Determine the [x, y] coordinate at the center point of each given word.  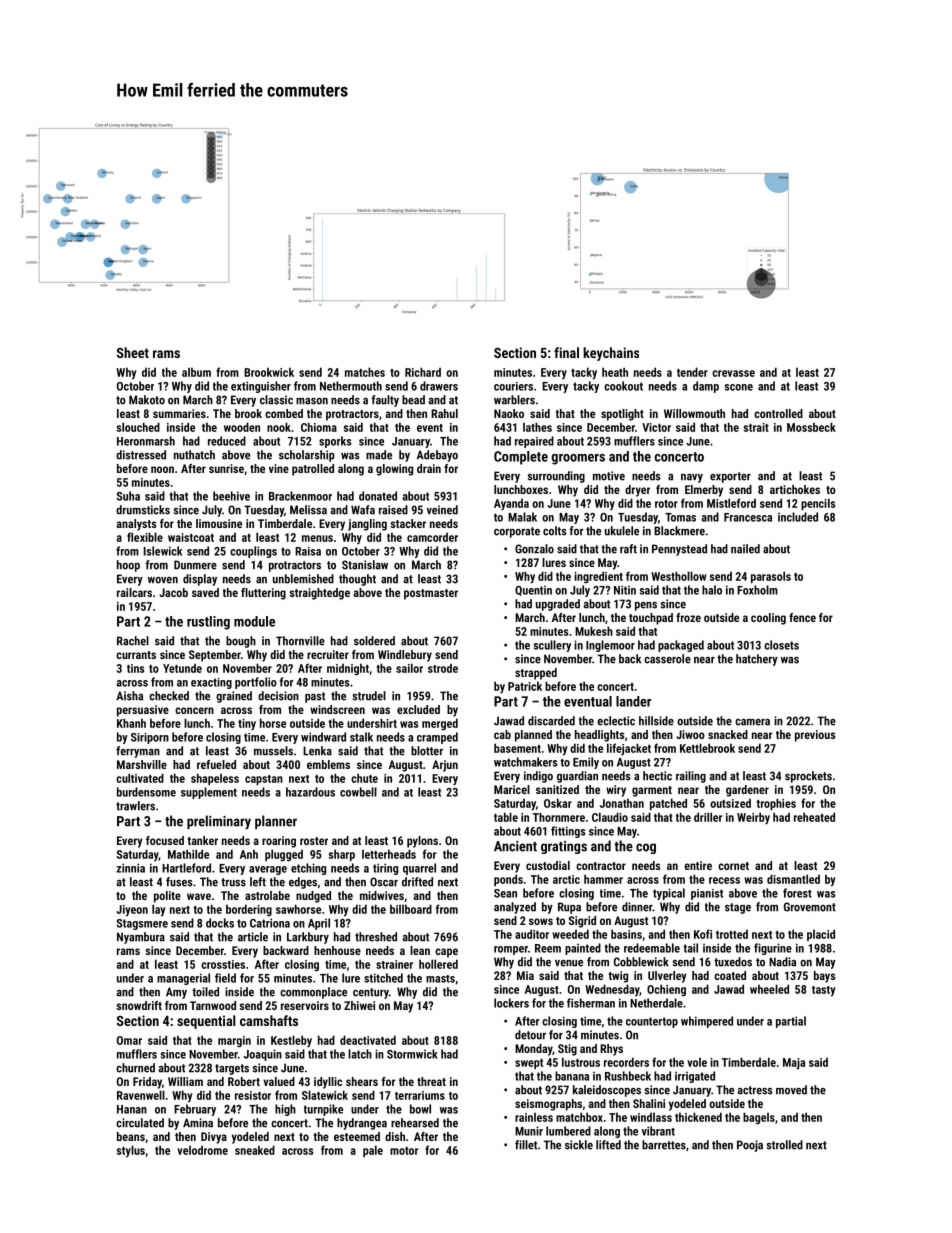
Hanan [132, 1109]
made [379, 455]
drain [429, 468]
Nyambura [141, 938]
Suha [128, 496]
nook [279, 427]
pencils [818, 504]
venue [569, 963]
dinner [637, 907]
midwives [382, 895]
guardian [577, 777]
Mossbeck [811, 427]
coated [730, 975]
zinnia [131, 868]
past [315, 697]
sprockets [808, 777]
